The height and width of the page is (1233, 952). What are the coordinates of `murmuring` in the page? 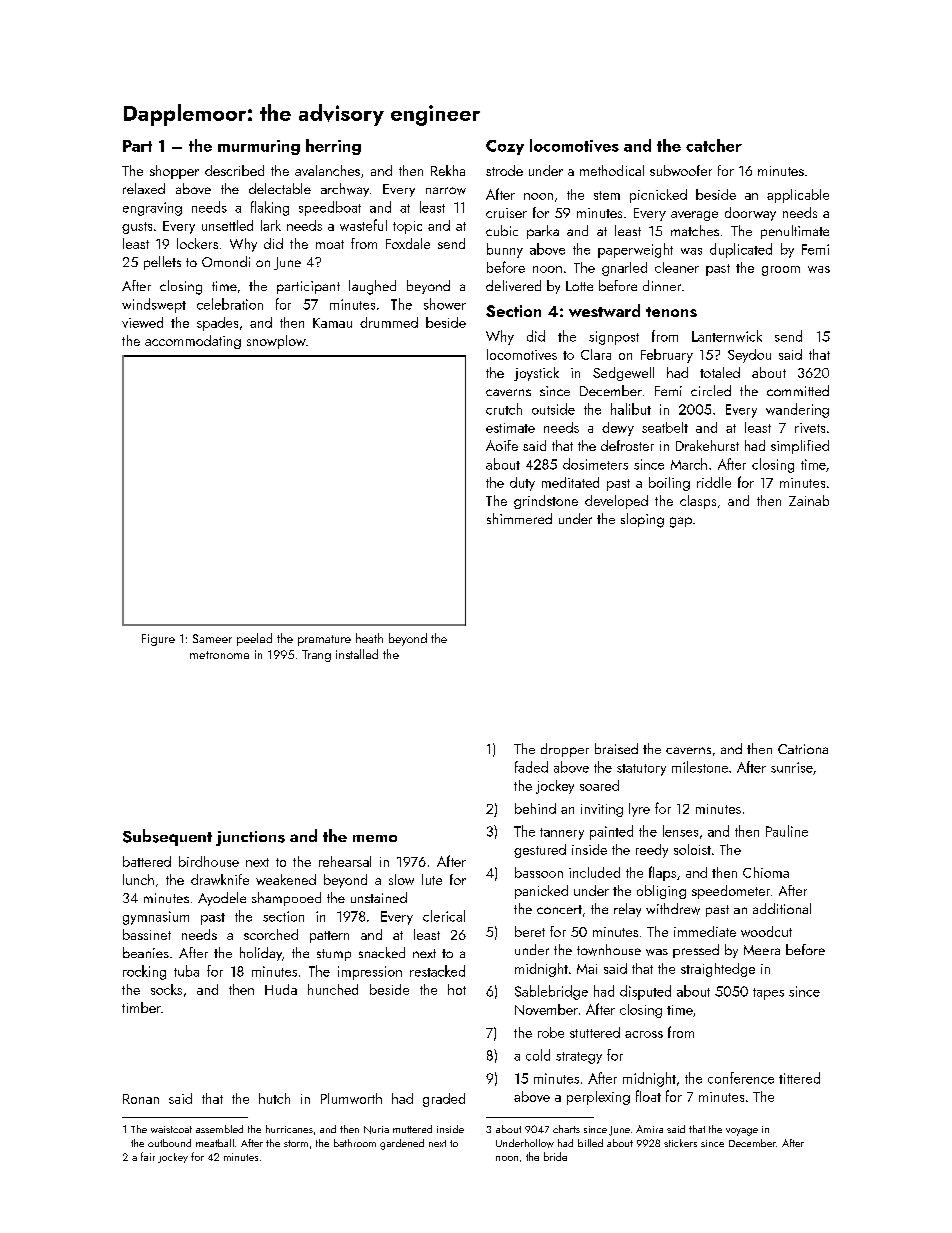 It's located at (259, 147).
